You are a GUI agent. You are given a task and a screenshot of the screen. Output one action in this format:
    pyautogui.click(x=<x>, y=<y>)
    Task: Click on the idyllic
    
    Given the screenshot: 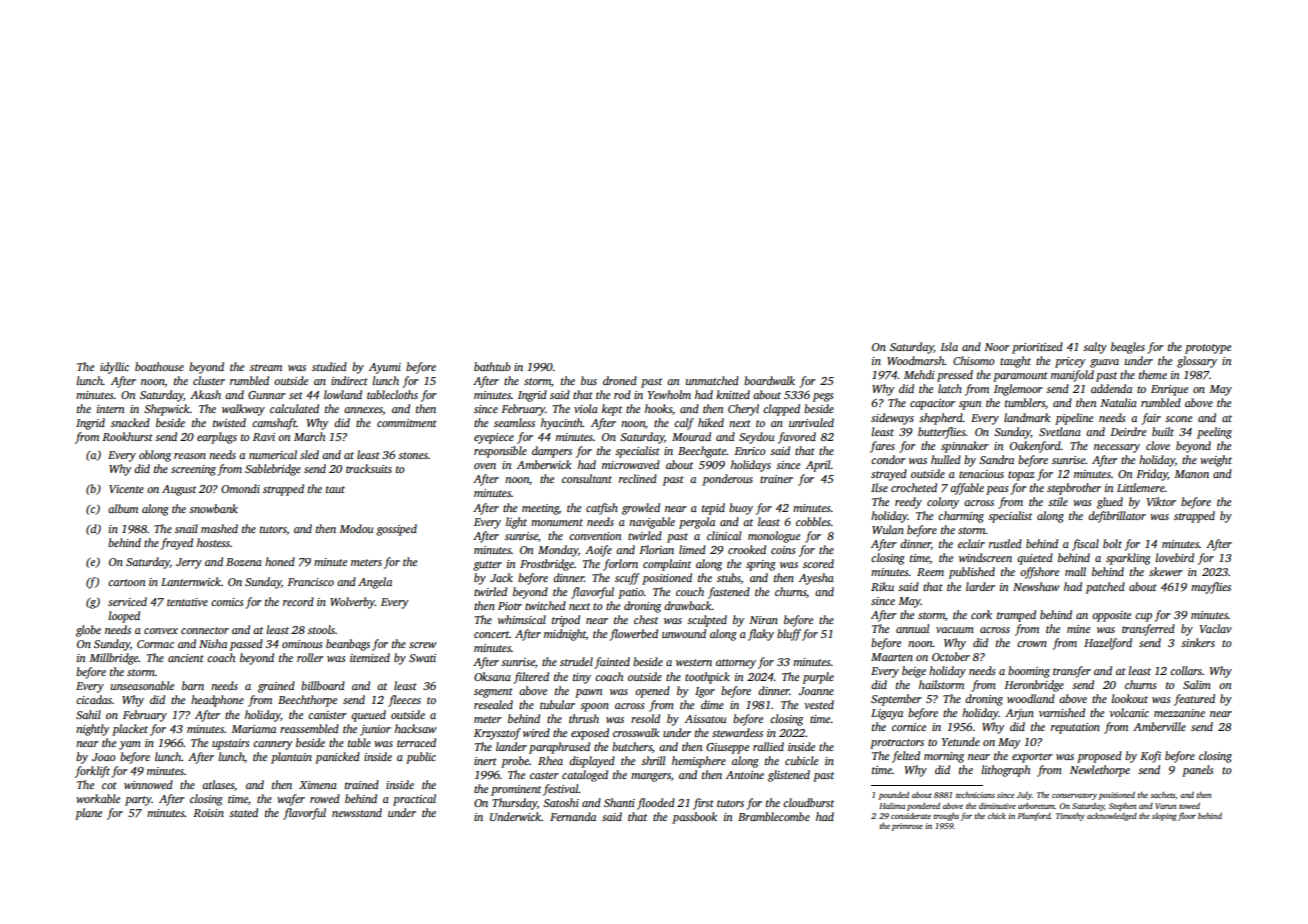 What is the action you would take?
    pyautogui.click(x=114, y=368)
